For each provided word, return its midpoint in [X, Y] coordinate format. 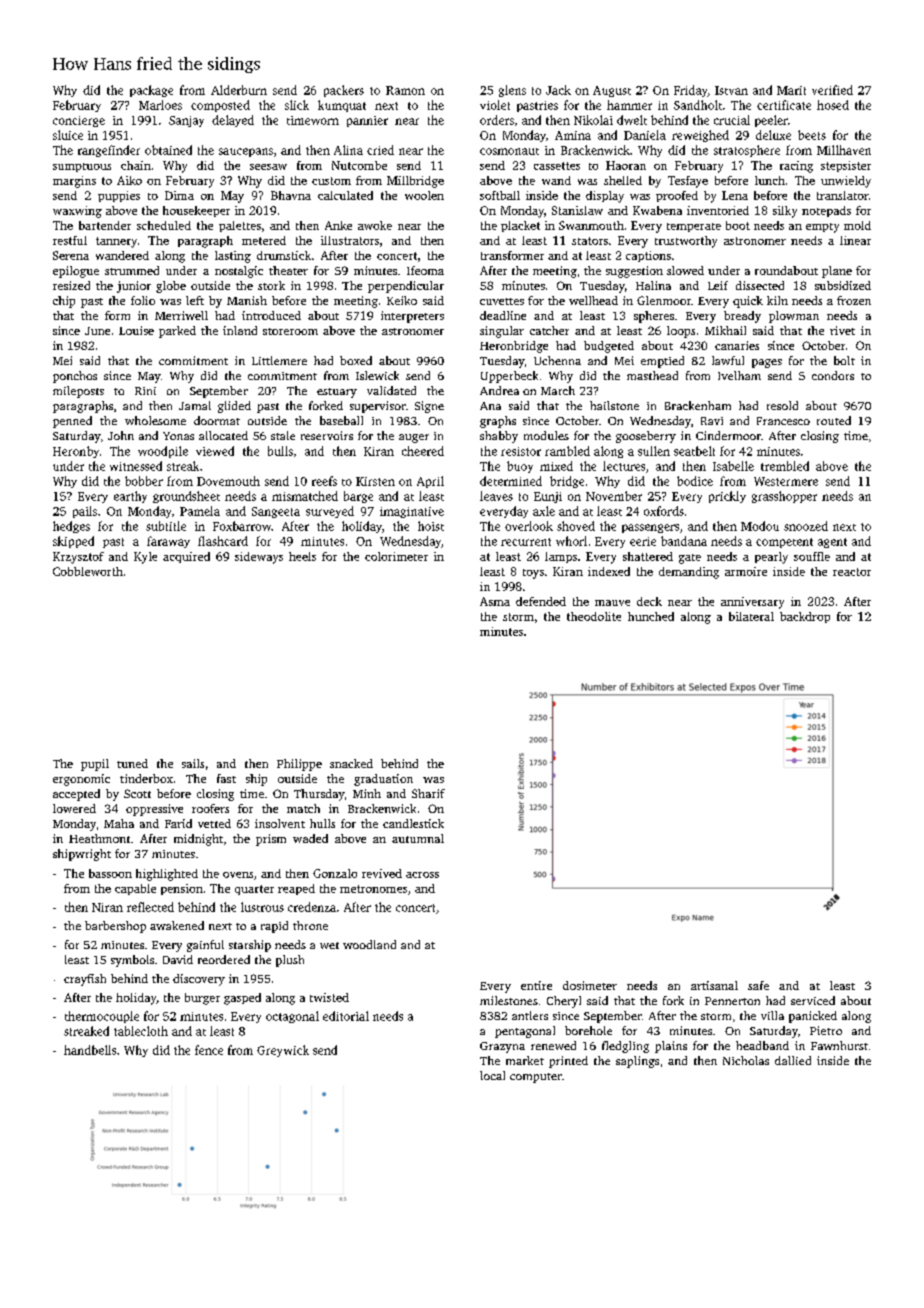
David [178, 959]
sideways [259, 558]
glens [512, 91]
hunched [651, 616]
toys [533, 574]
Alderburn [239, 90]
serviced [813, 1000]
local [492, 1075]
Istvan [731, 90]
